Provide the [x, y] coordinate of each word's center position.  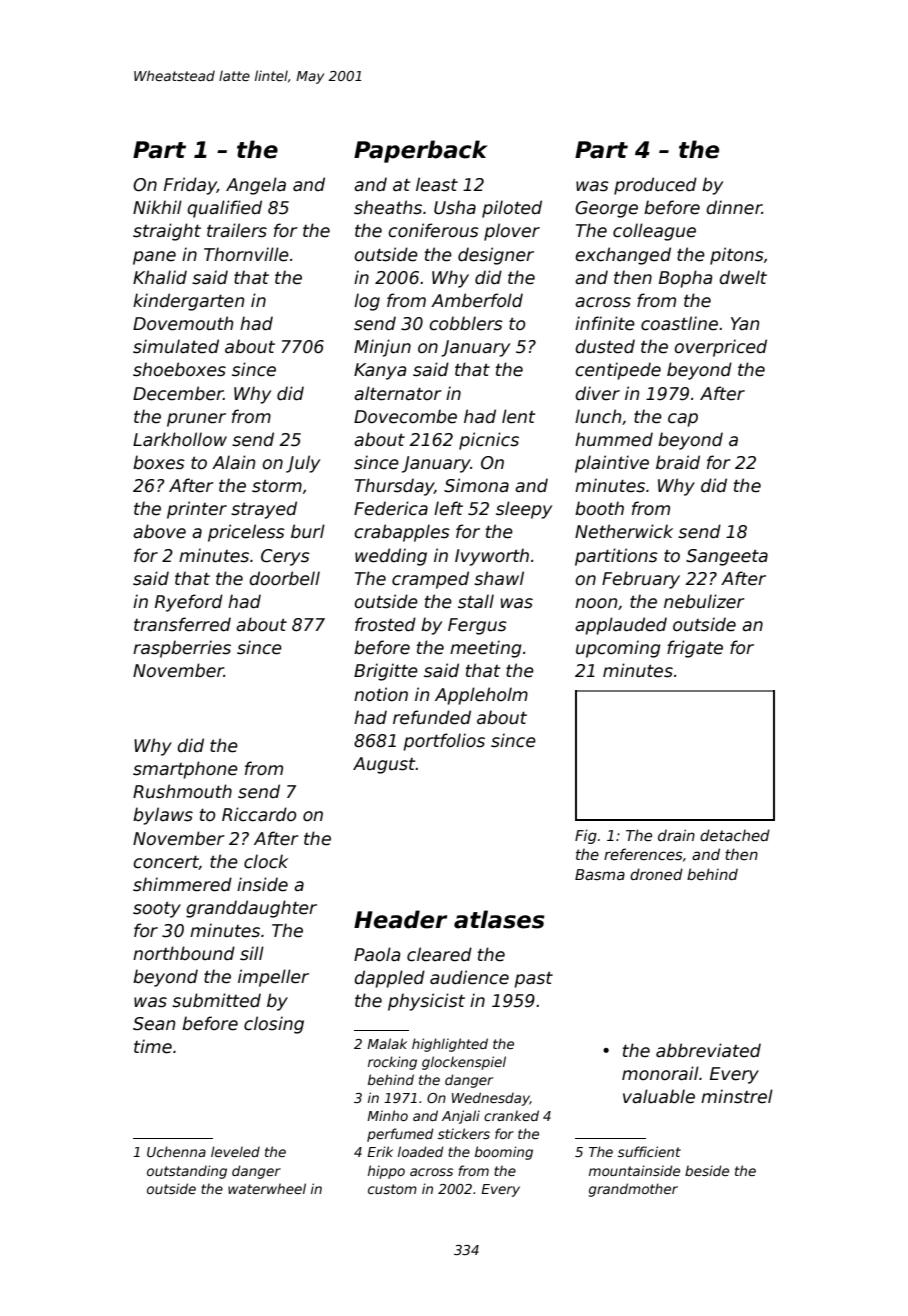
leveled [235, 1151]
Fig [586, 836]
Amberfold [477, 300]
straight [167, 232]
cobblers [466, 323]
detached [735, 835]
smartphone [185, 770]
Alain [233, 462]
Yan [745, 323]
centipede [618, 371]
